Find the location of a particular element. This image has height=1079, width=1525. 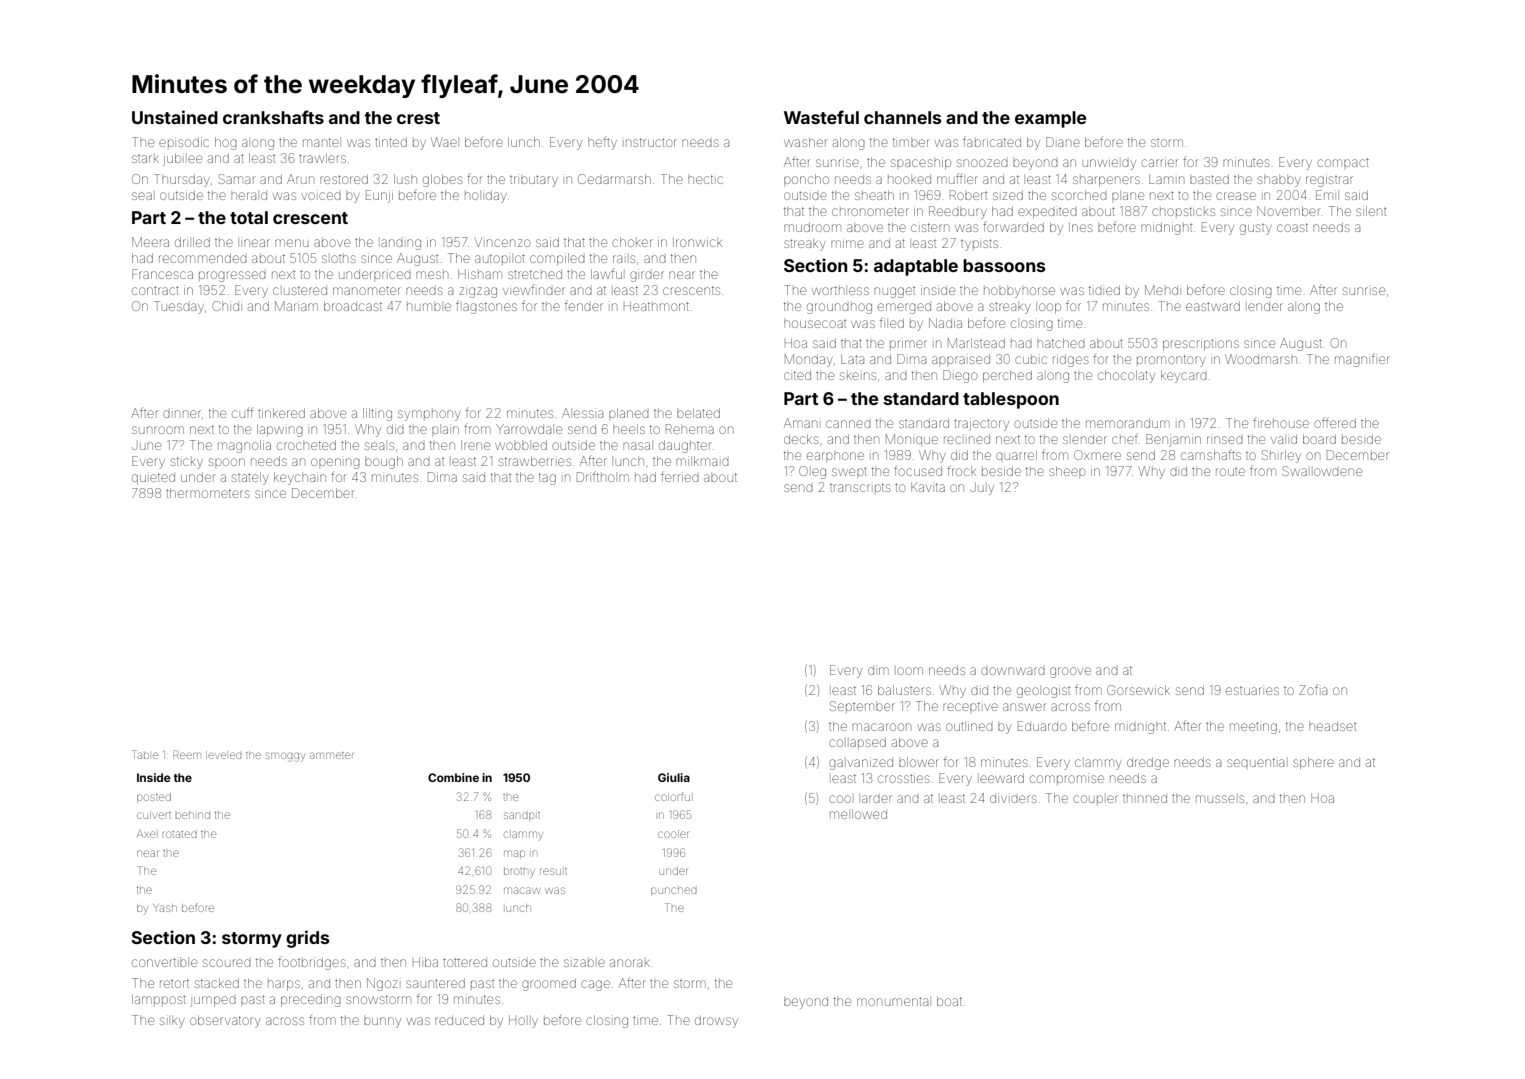

mellowed is located at coordinates (858, 814).
